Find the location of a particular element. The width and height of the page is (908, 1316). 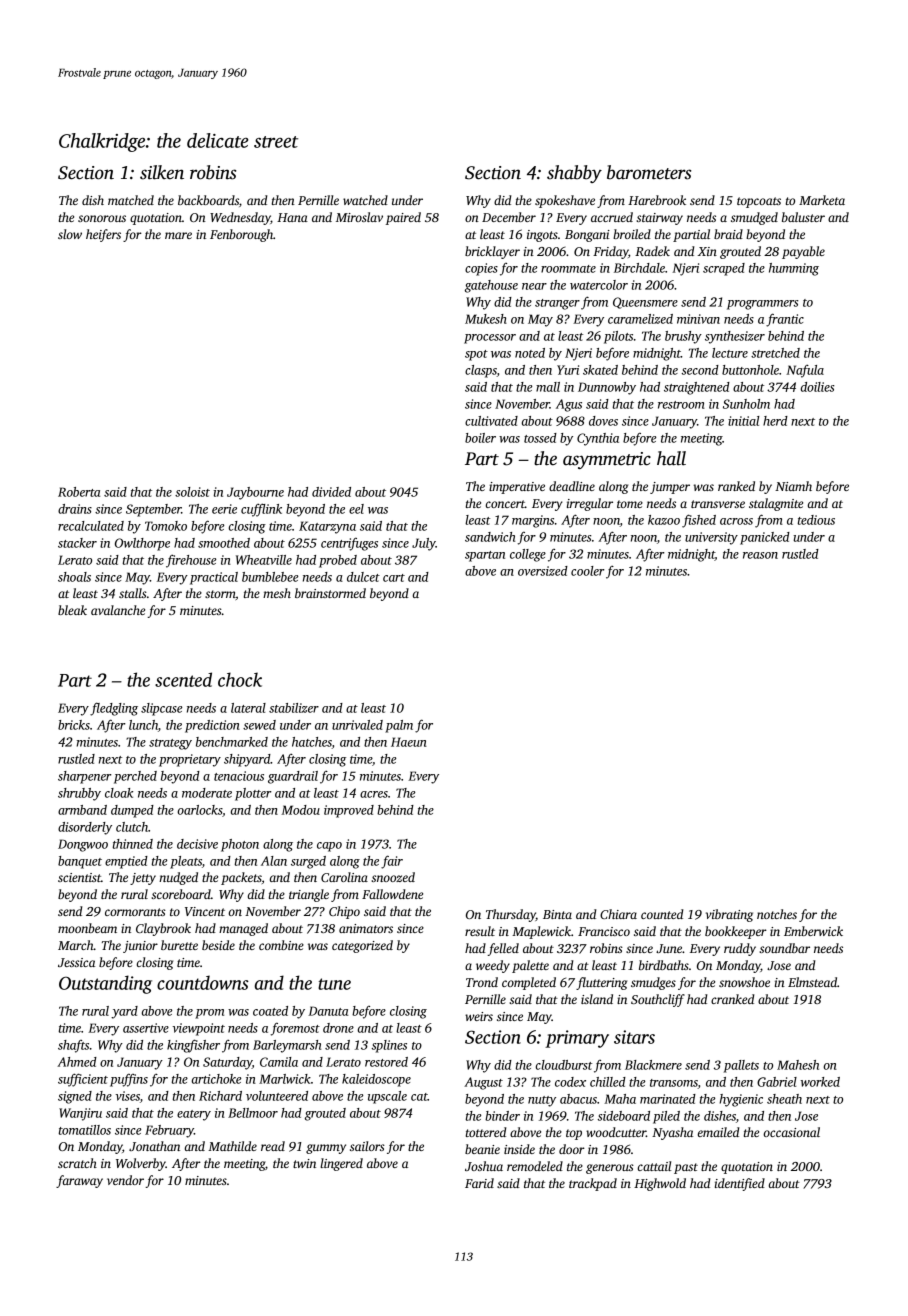

Hana is located at coordinates (292, 217).
